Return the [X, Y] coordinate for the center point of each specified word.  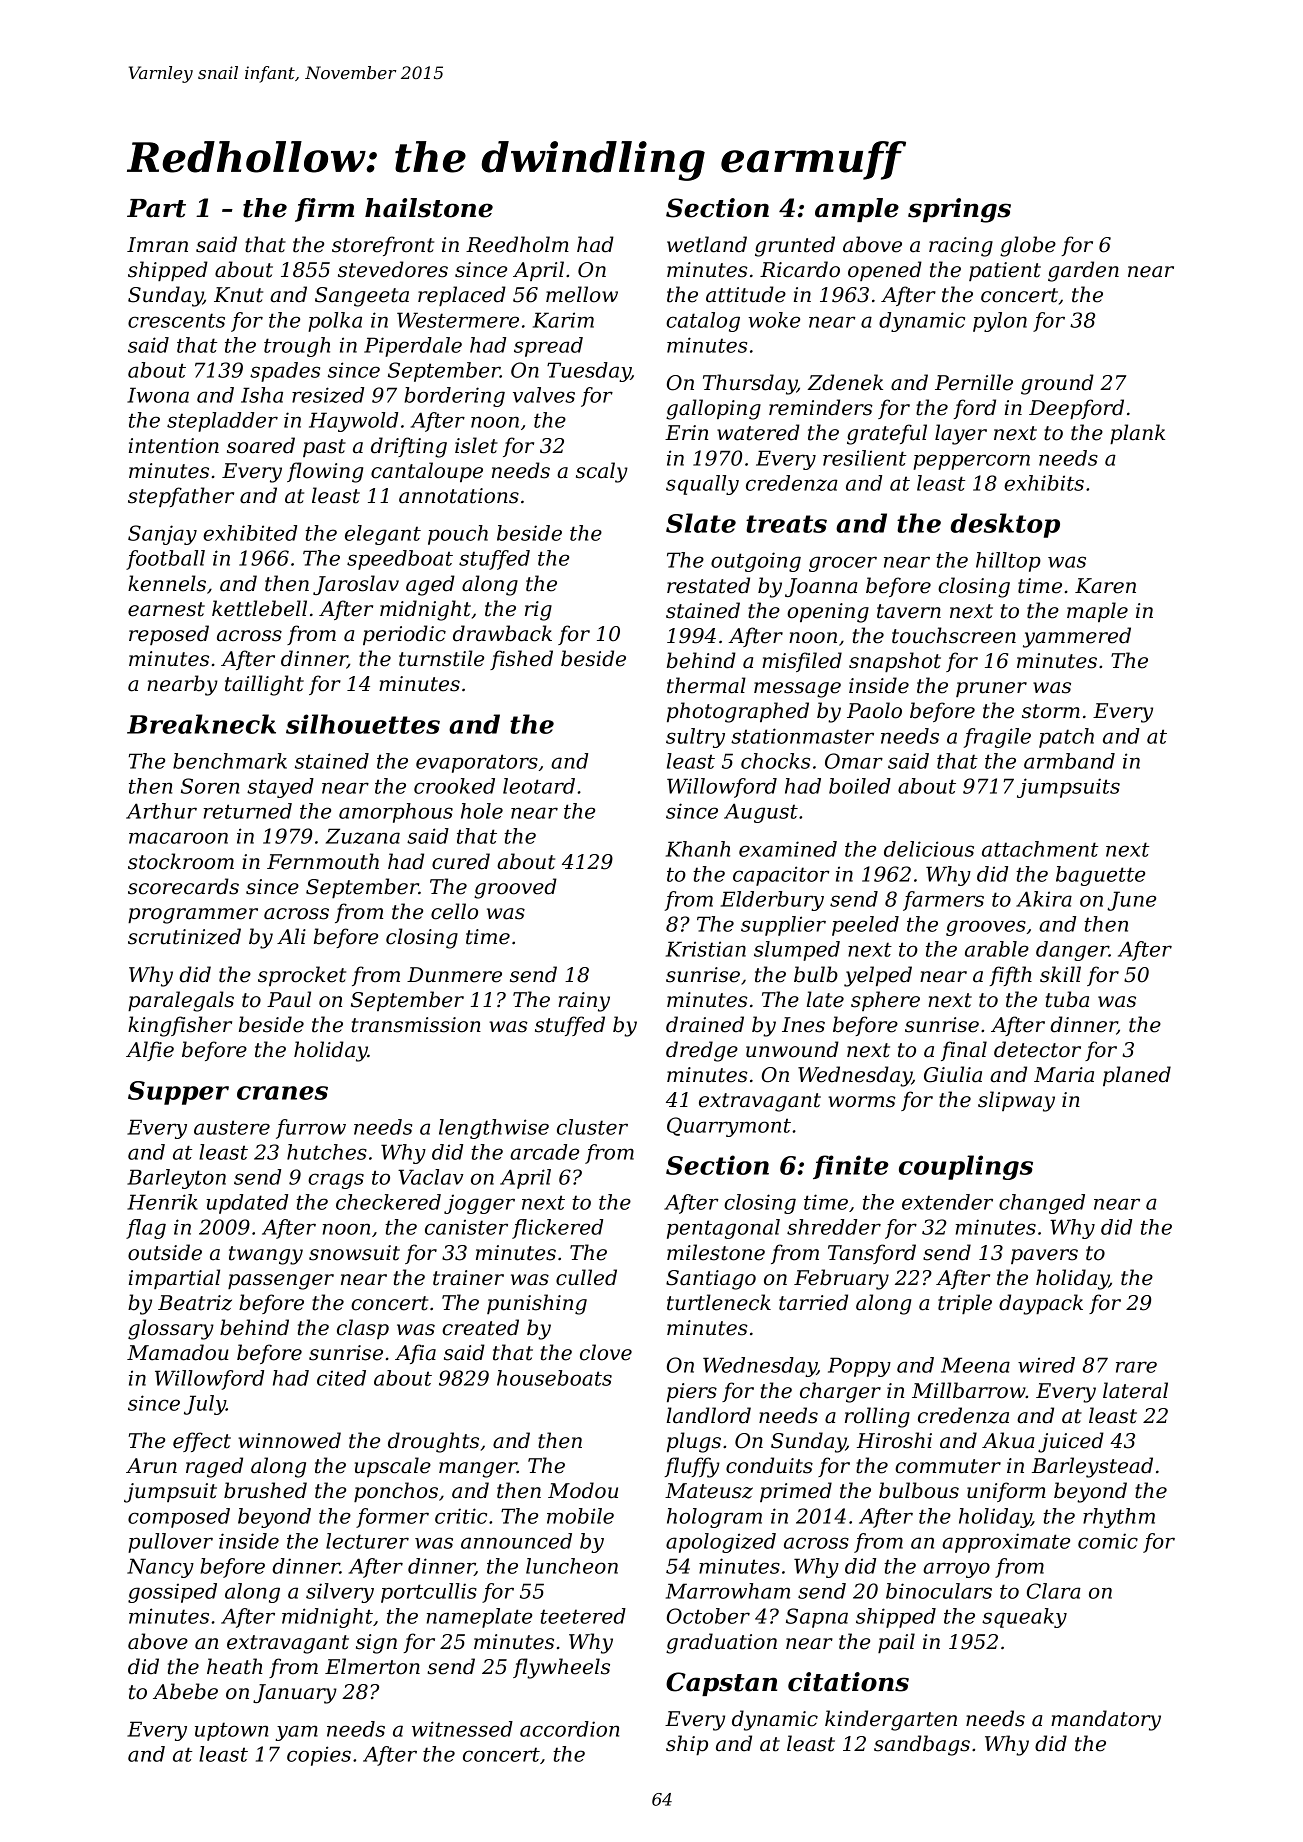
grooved [515, 888]
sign [376, 1644]
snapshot [895, 662]
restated [708, 585]
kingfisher [180, 1026]
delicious [929, 849]
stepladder [222, 422]
